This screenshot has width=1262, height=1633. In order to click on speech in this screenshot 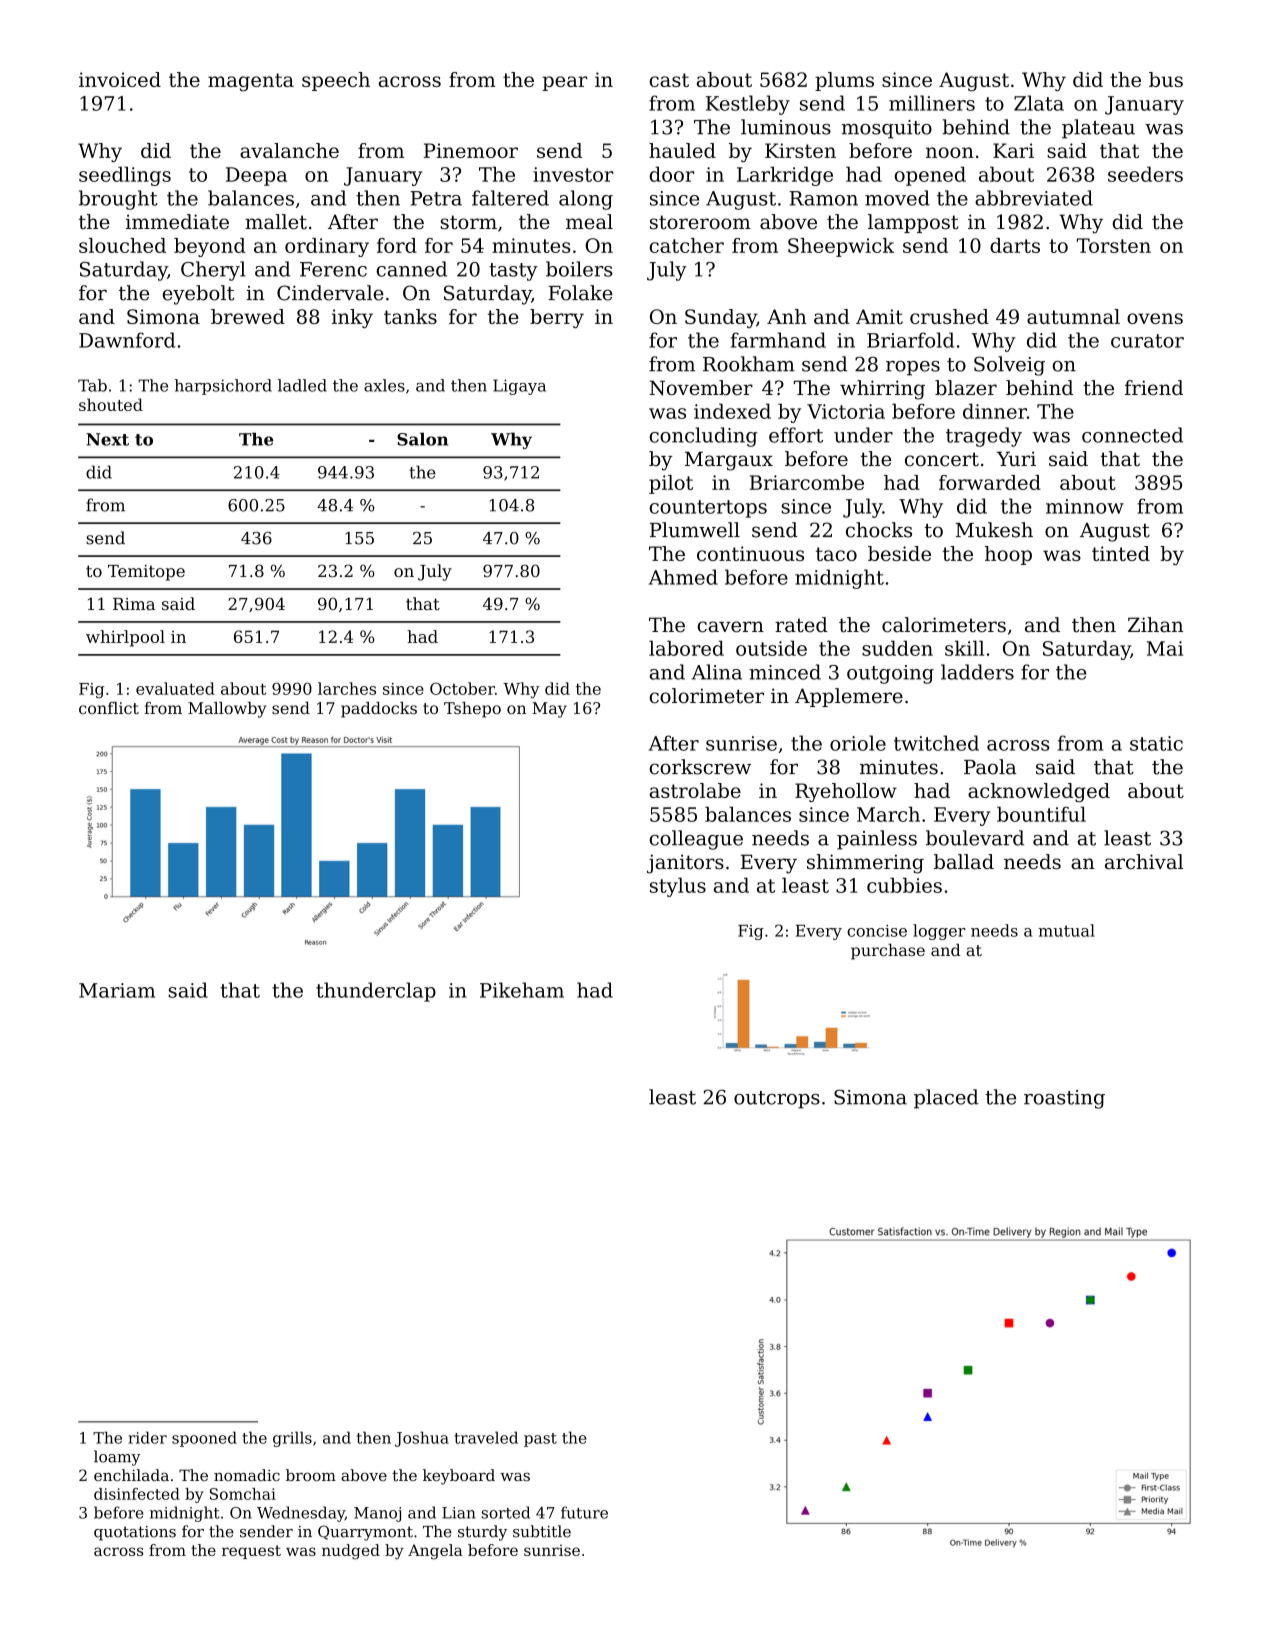, I will do `click(336, 81)`.
